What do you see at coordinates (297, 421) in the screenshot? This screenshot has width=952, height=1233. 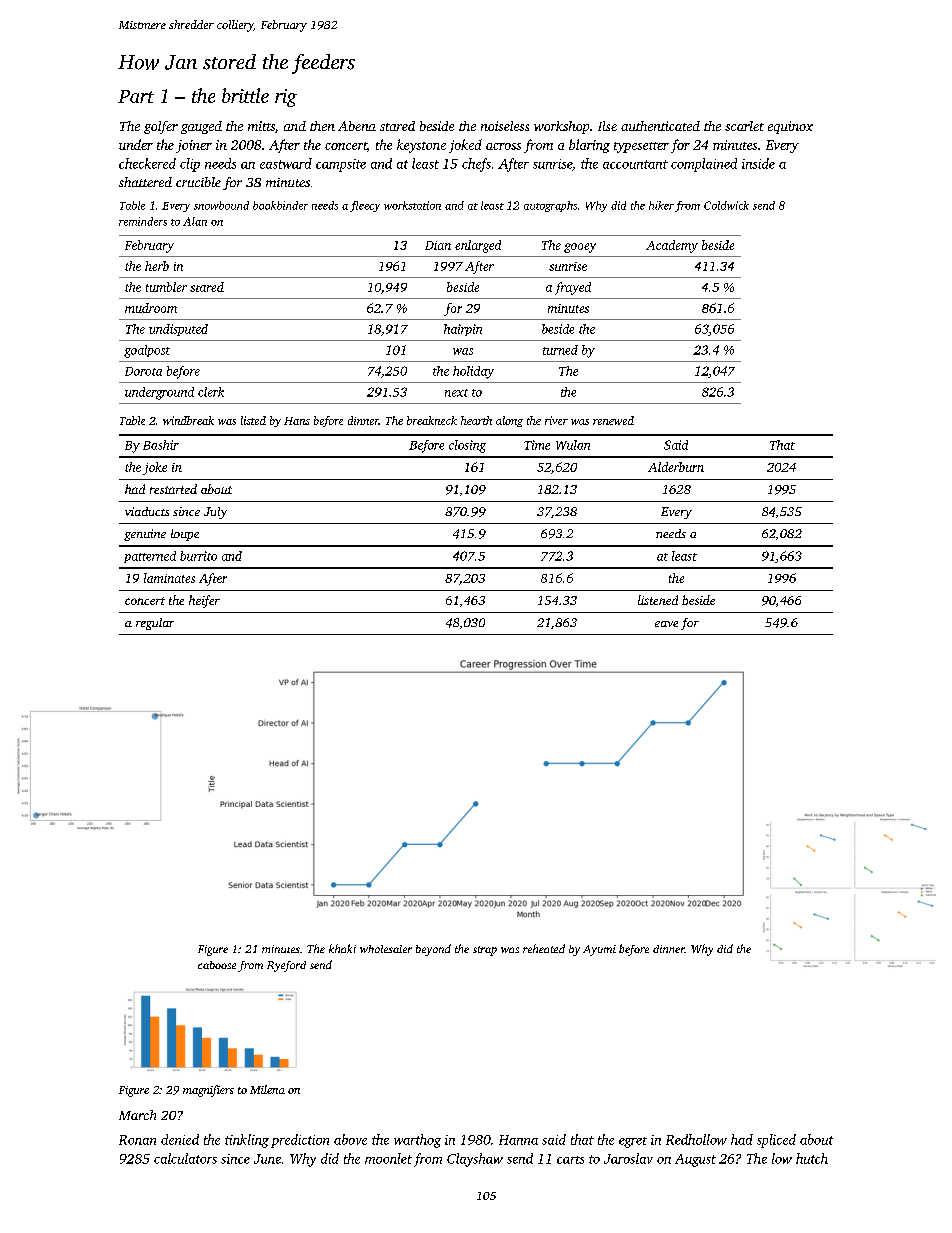 I see `Hans` at bounding box center [297, 421].
